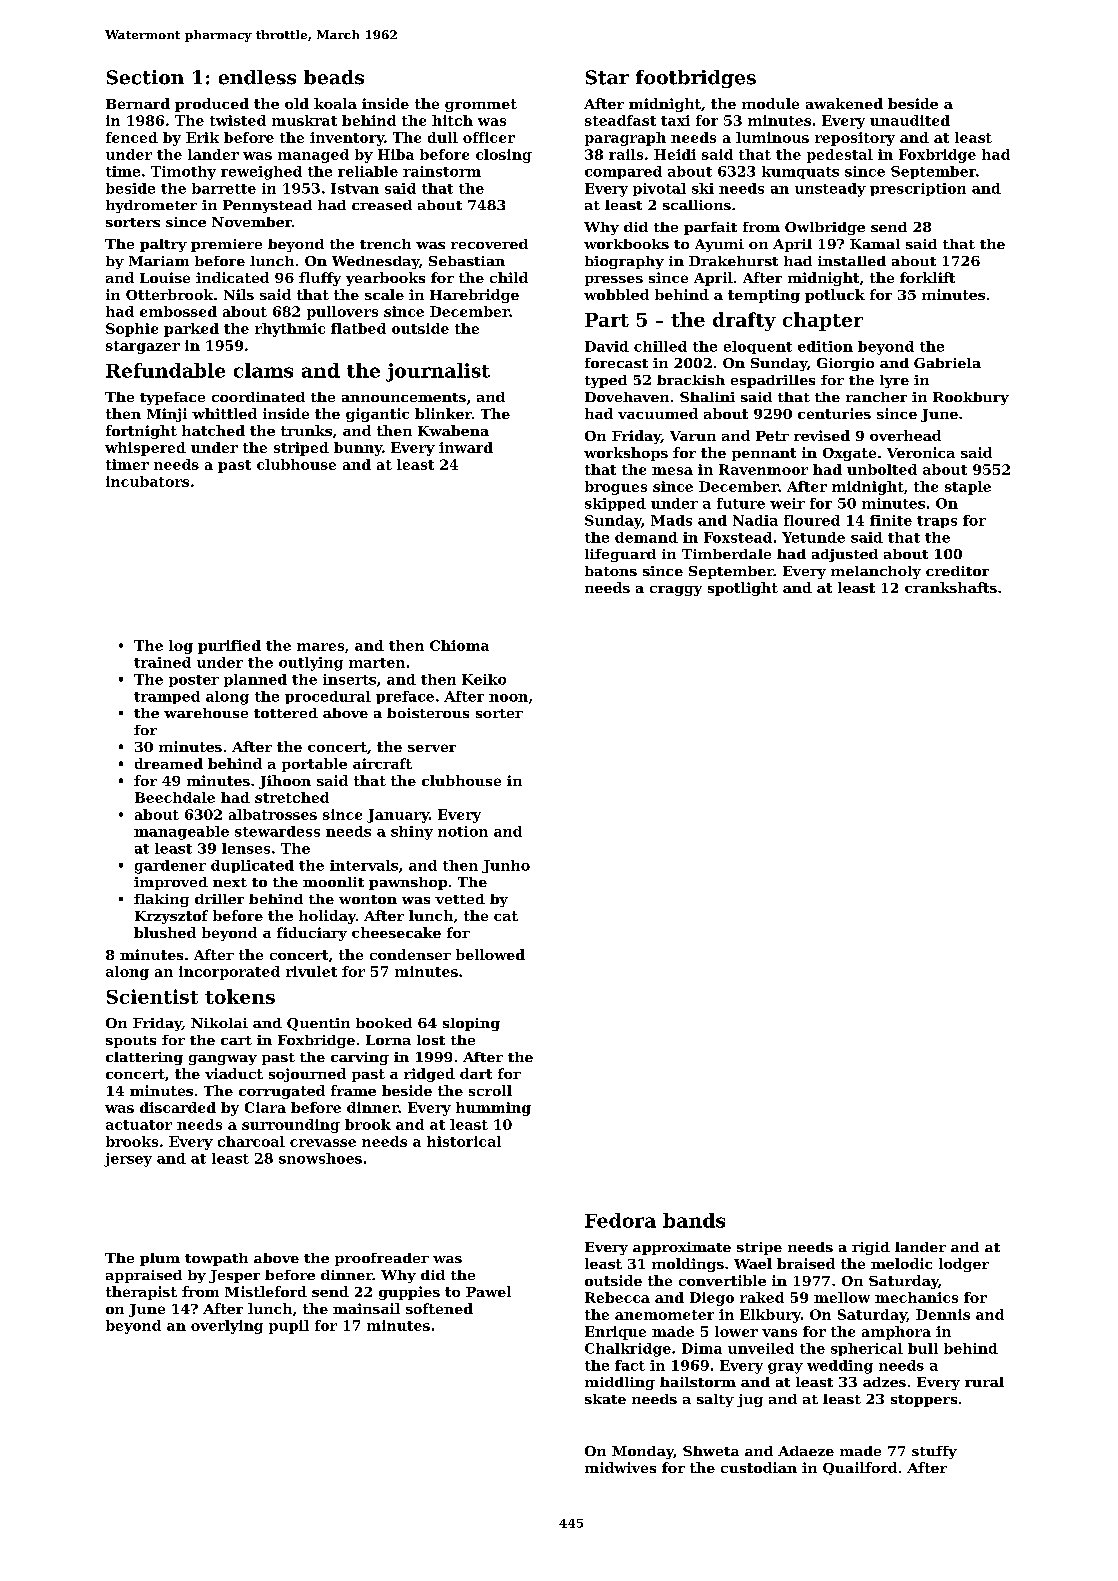 Image resolution: width=1118 pixels, height=1581 pixels. I want to click on incubators, so click(147, 481).
